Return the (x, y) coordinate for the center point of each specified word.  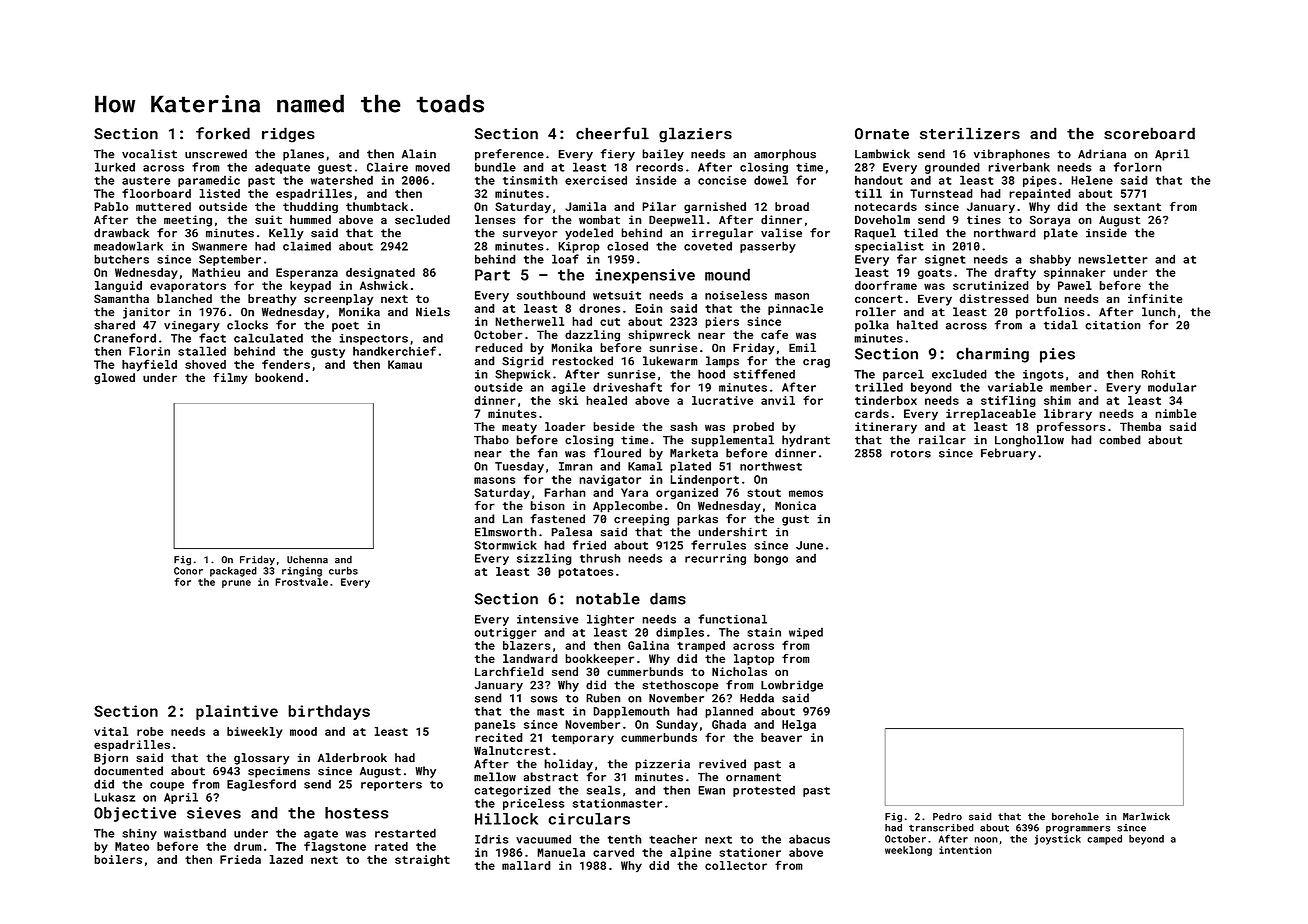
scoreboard (1149, 133)
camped (1104, 840)
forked (223, 133)
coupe (167, 786)
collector (736, 865)
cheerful (612, 133)
